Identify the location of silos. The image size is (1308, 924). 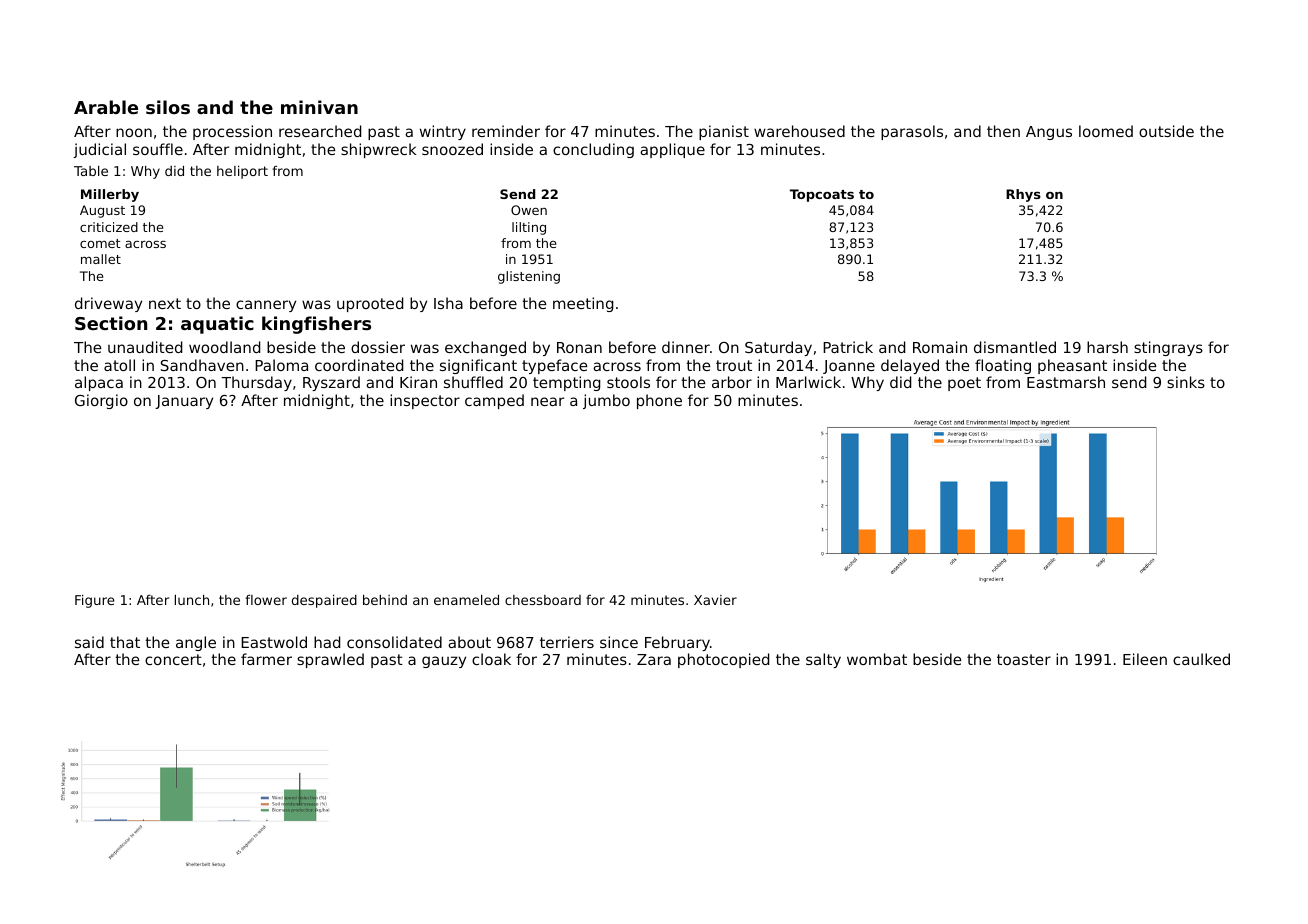
(168, 107).
